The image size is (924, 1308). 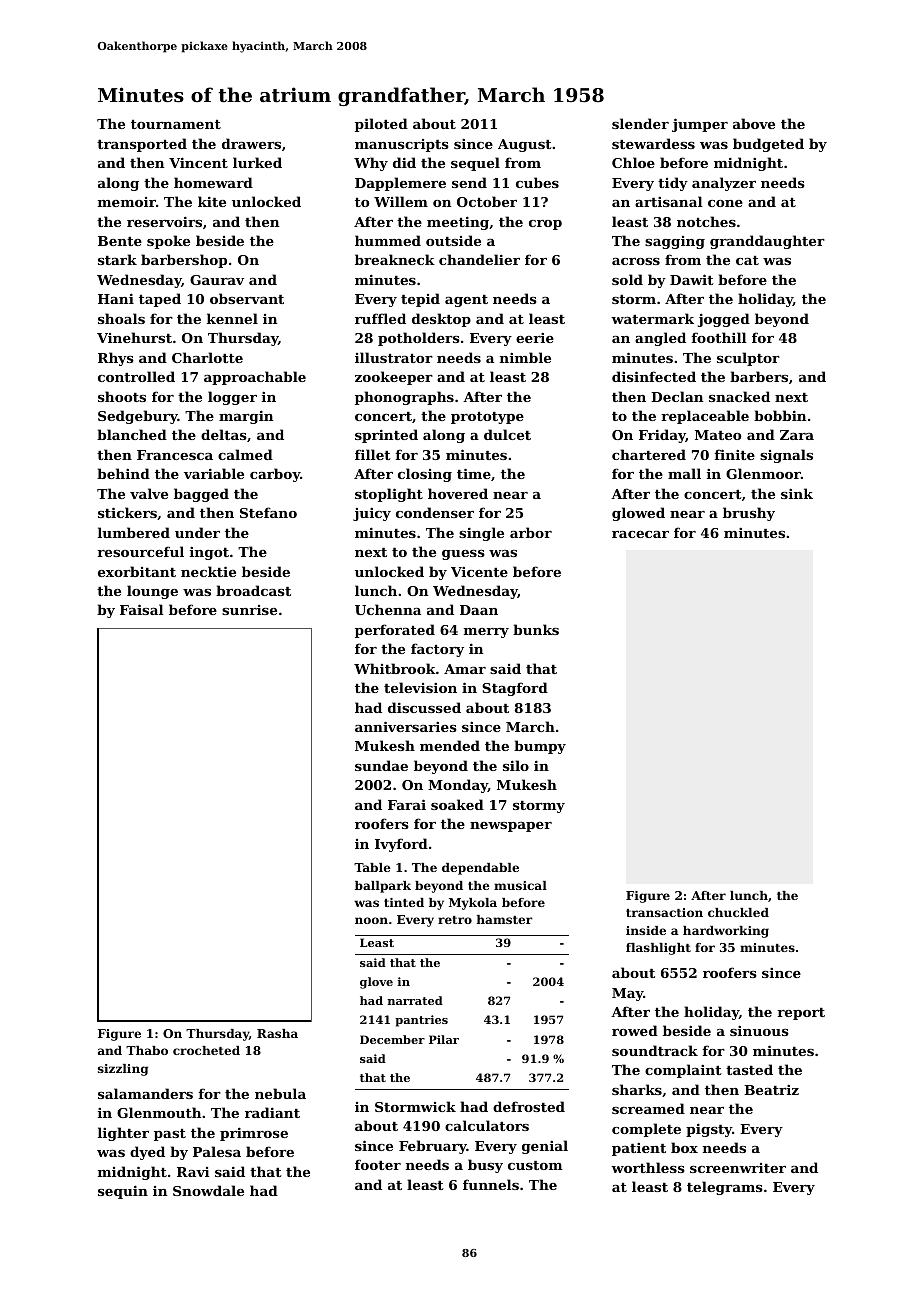 I want to click on shoots, so click(x=122, y=396).
